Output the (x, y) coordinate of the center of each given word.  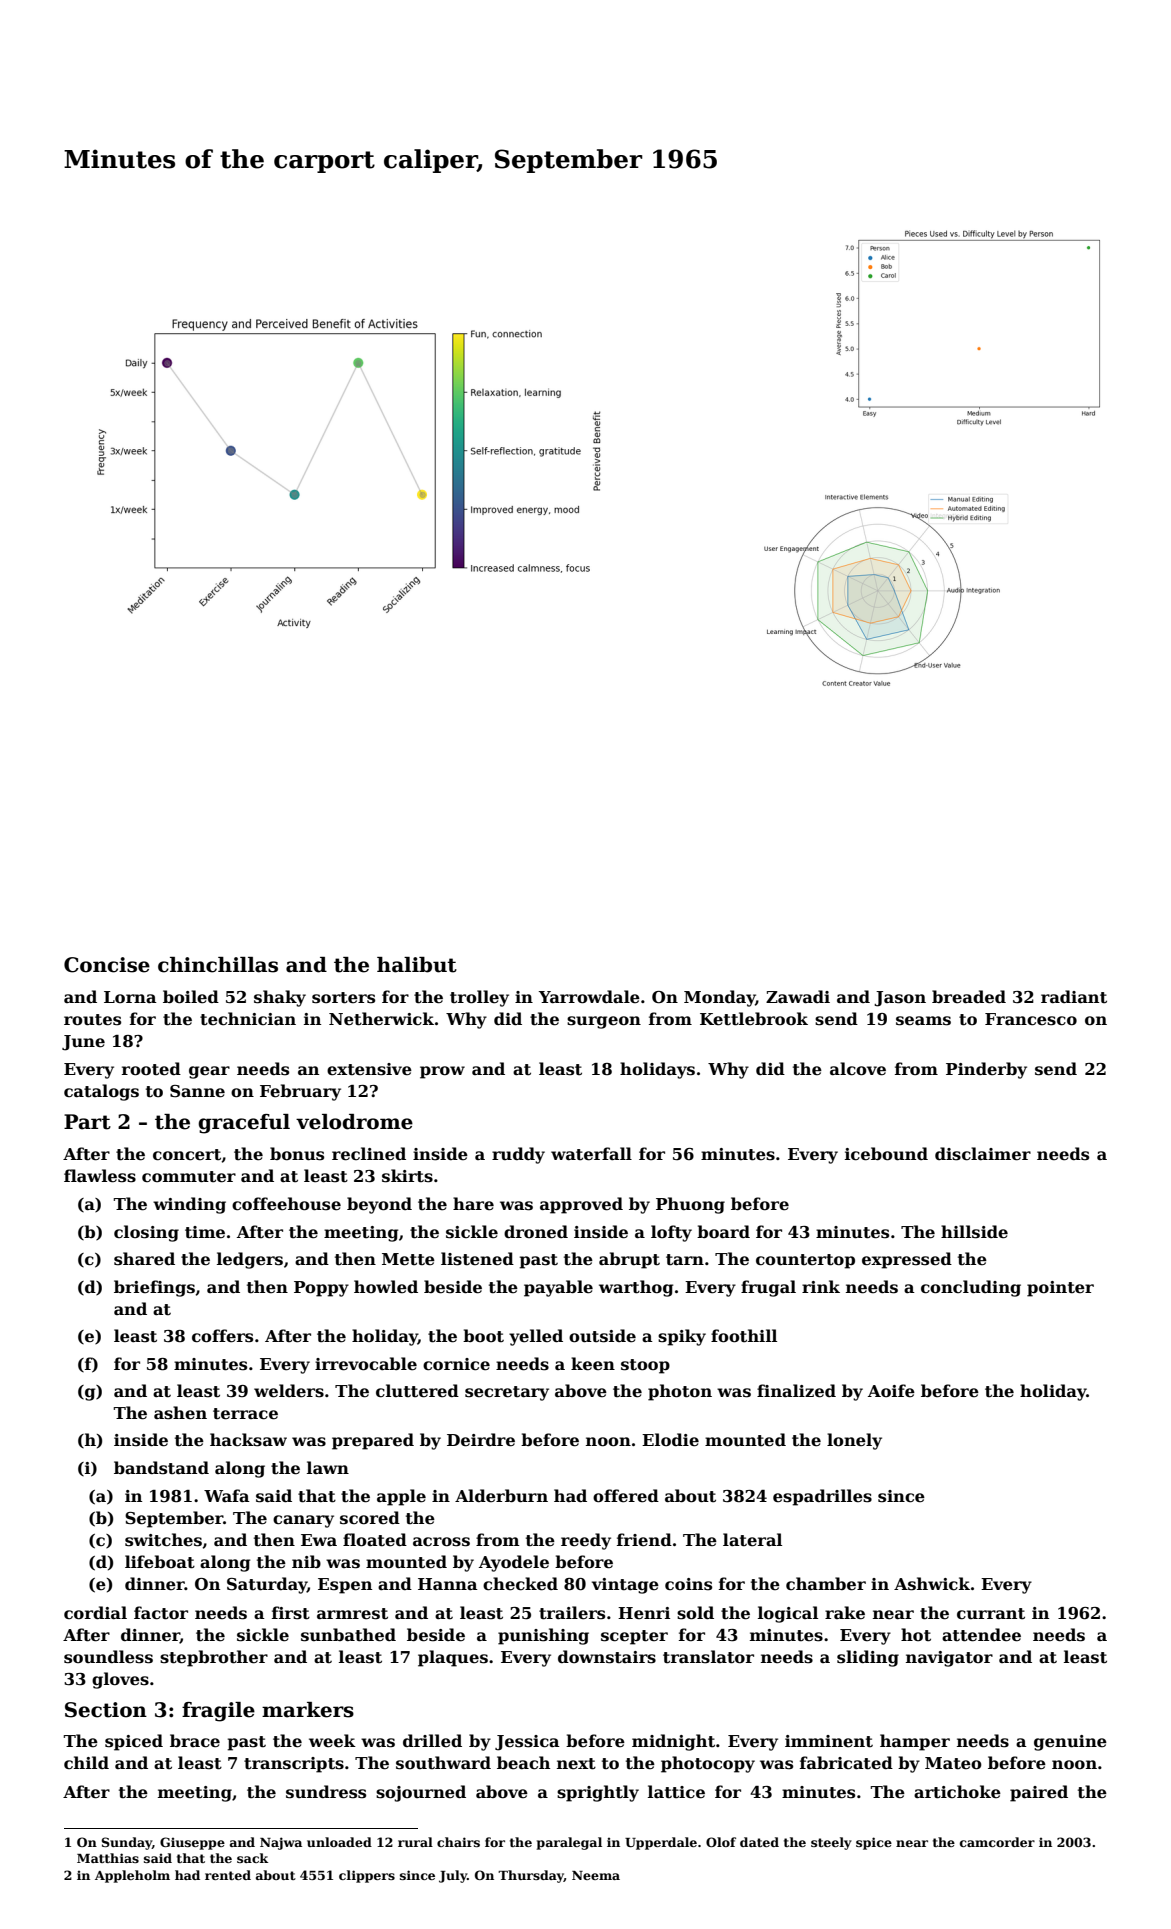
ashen (180, 1413)
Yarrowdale (589, 997)
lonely (854, 1441)
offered (626, 1496)
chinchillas (218, 965)
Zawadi (798, 996)
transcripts (294, 1765)
